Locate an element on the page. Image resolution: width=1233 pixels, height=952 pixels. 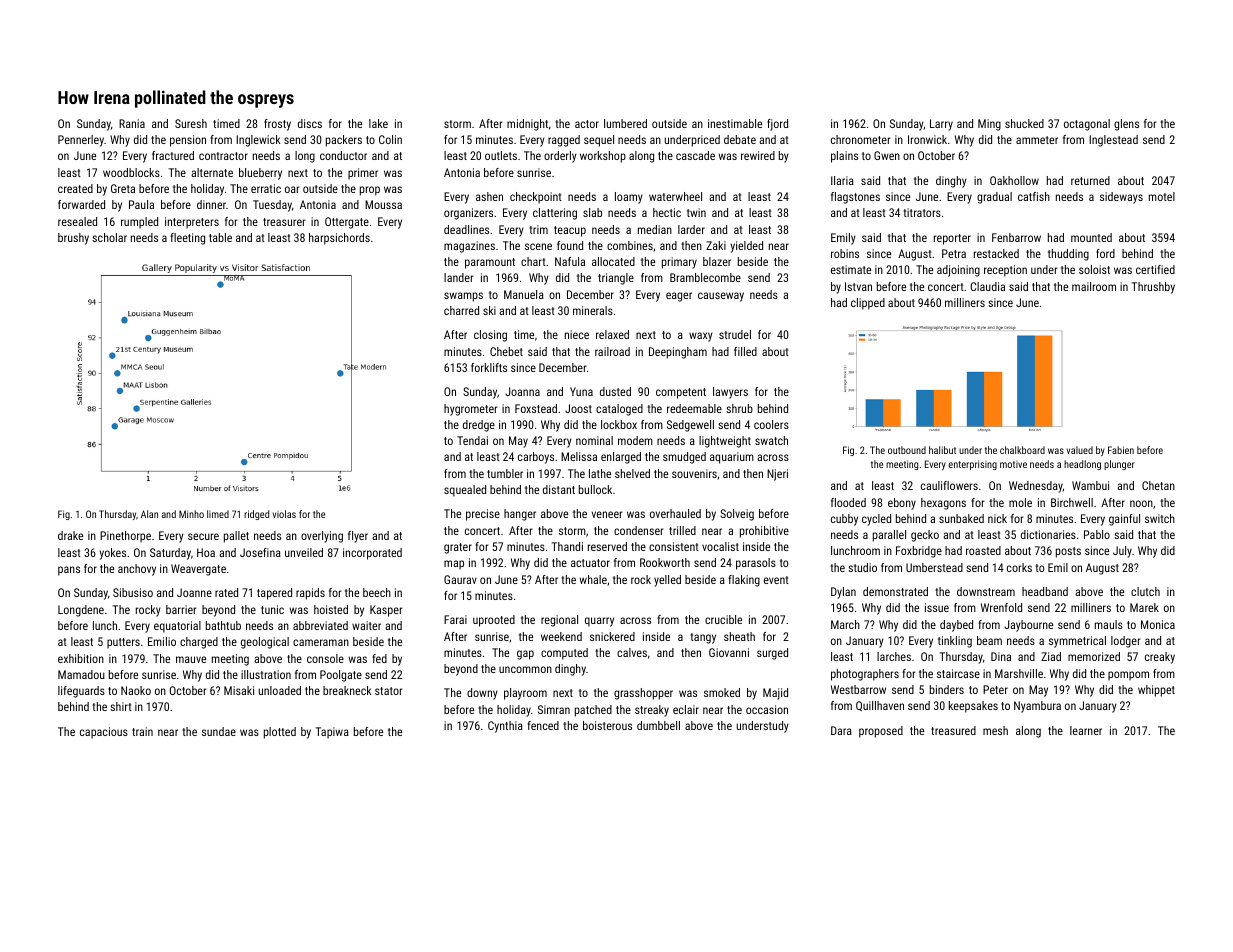
discs is located at coordinates (310, 123).
